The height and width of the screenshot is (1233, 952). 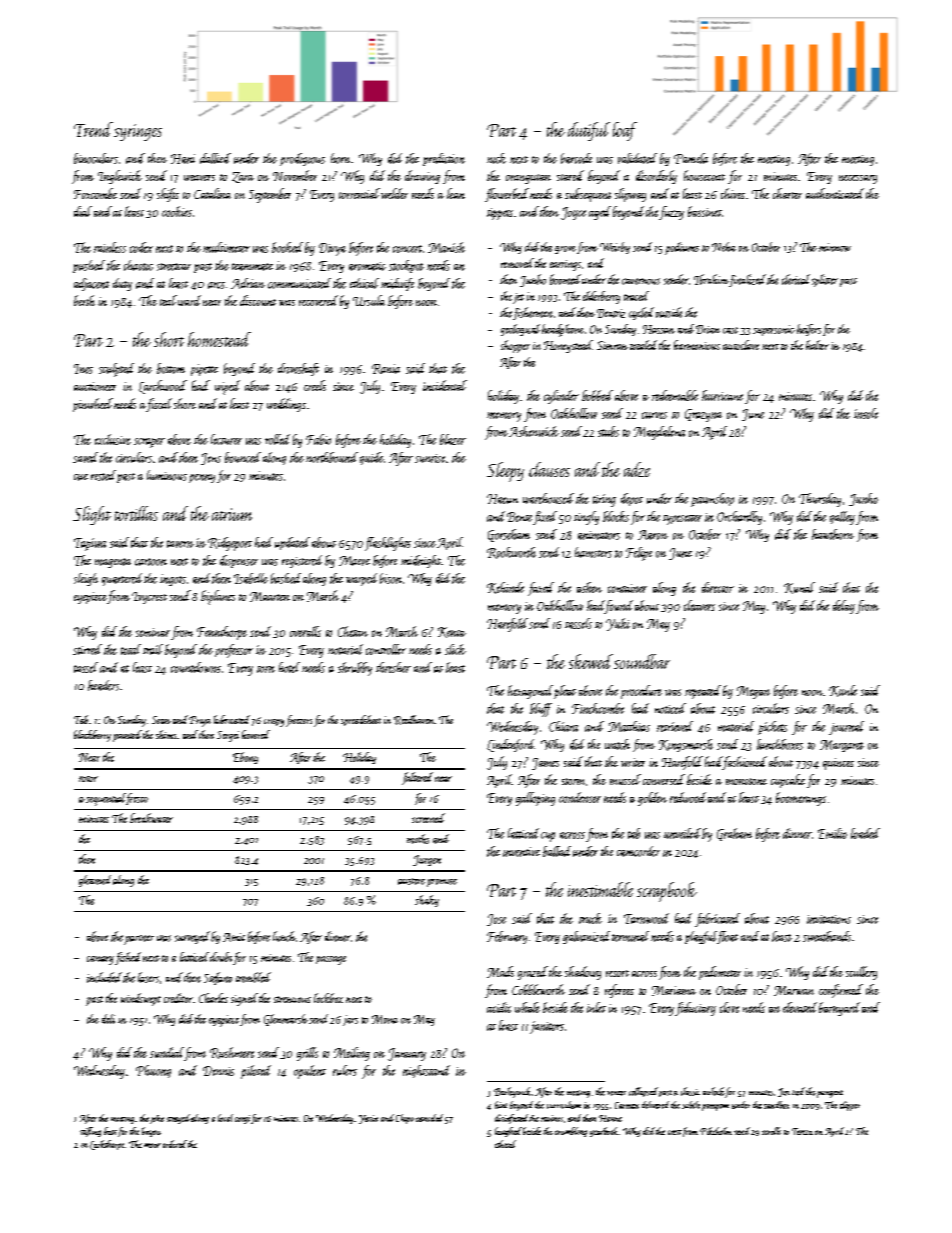 I want to click on stirred, so click(x=87, y=649).
